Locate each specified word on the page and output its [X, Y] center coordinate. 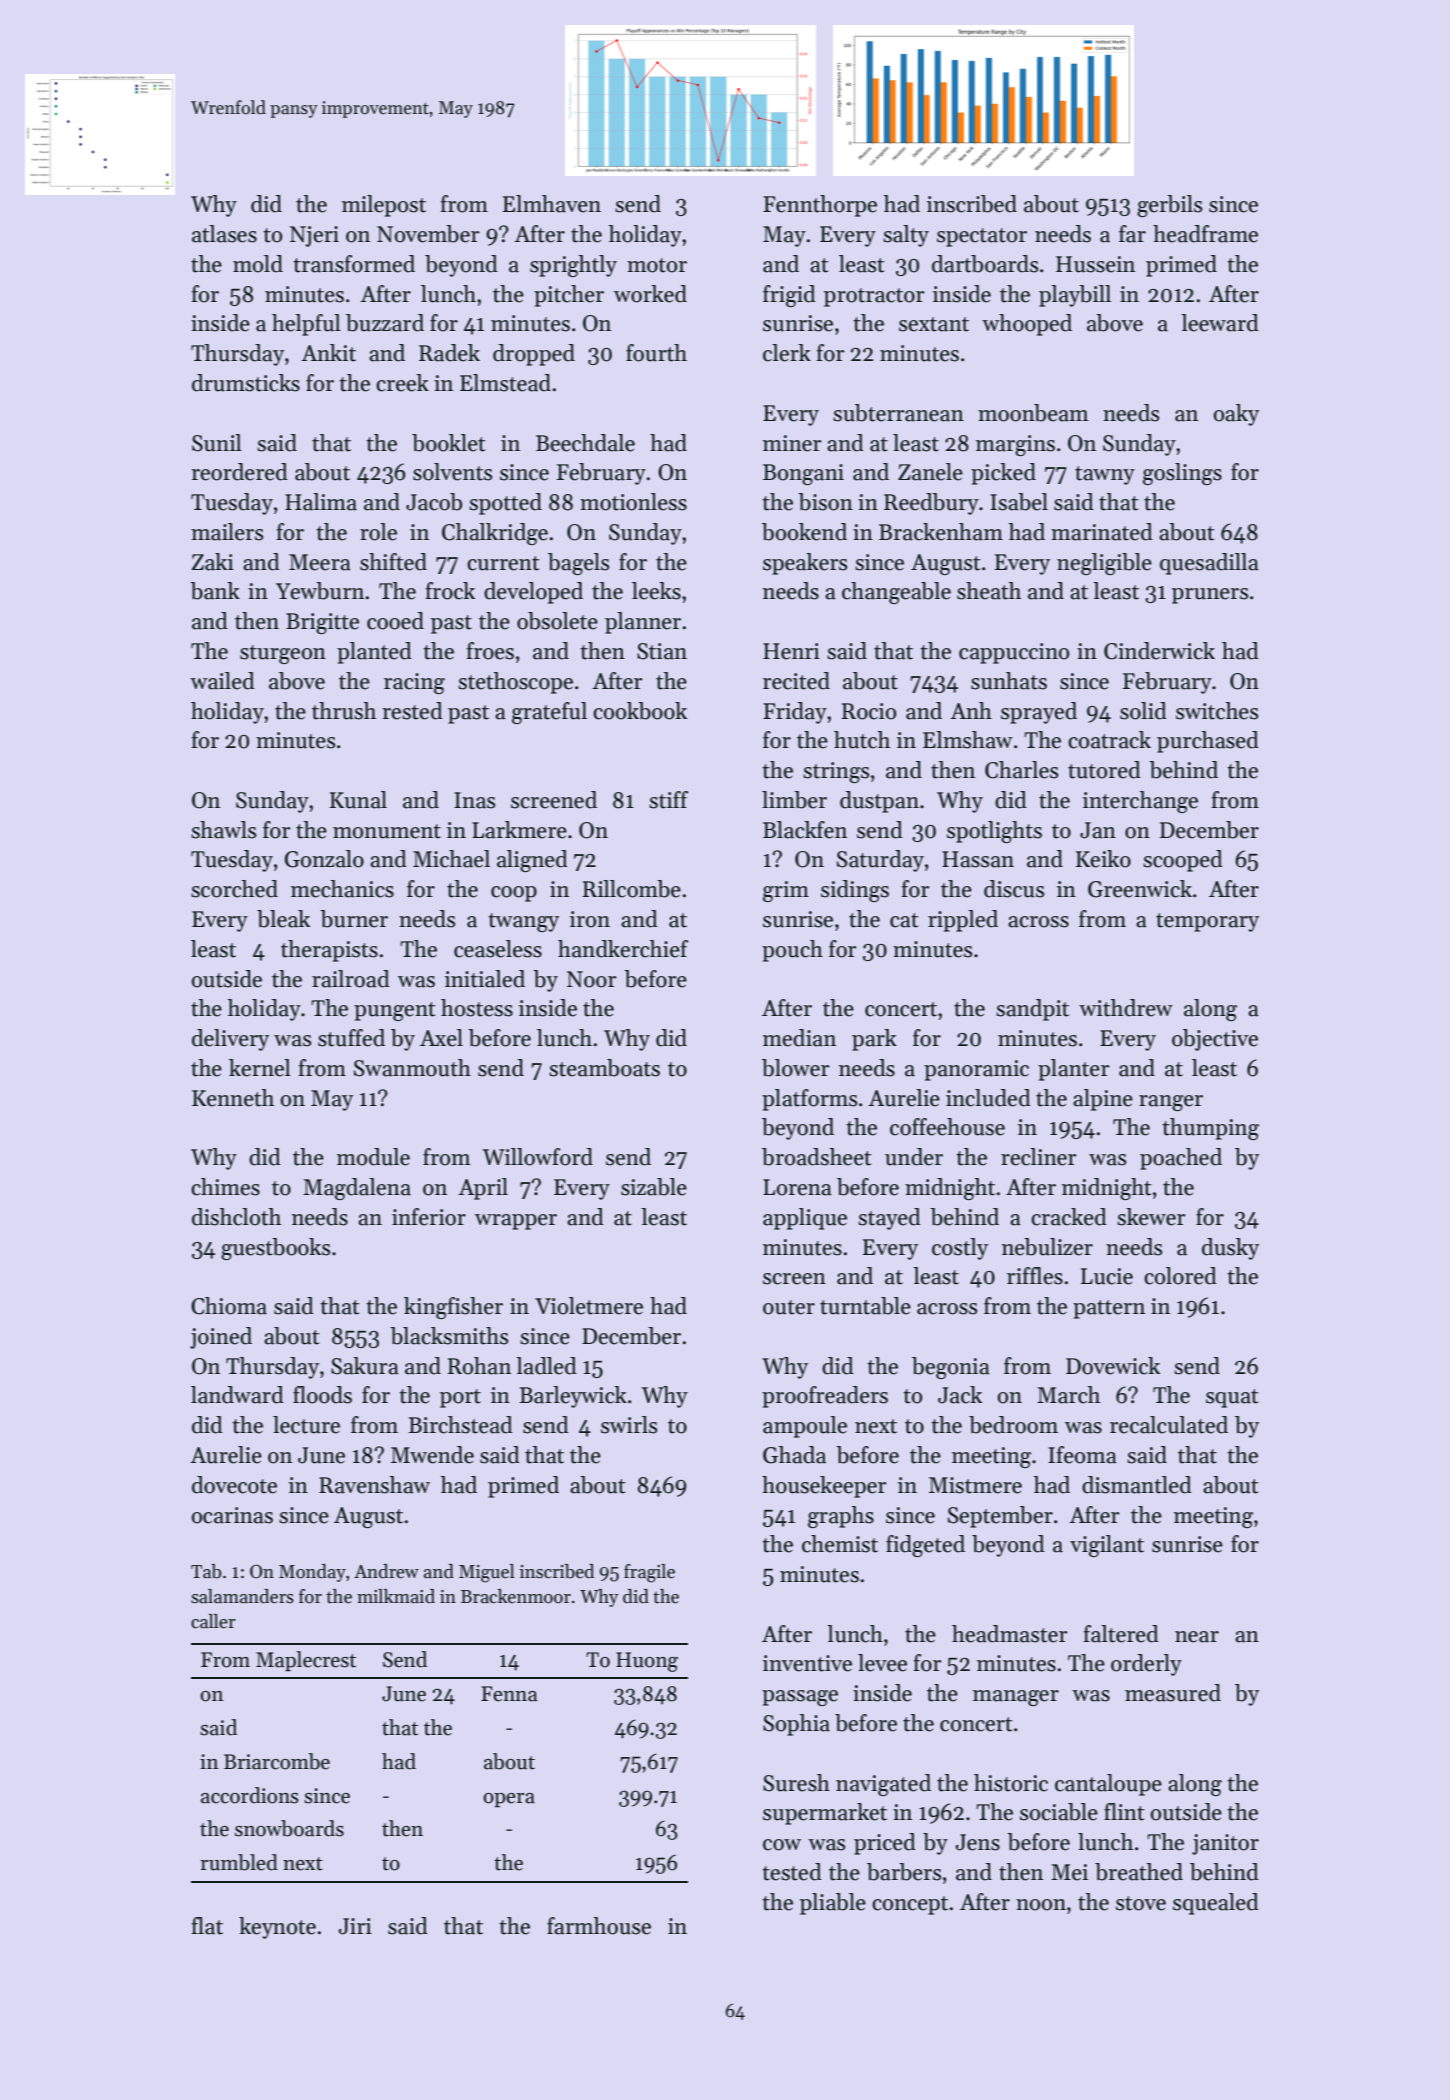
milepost [384, 206]
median [799, 1038]
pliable [833, 1904]
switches [1217, 711]
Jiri [355, 1926]
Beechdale [585, 443]
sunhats [1009, 681]
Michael [451, 859]
